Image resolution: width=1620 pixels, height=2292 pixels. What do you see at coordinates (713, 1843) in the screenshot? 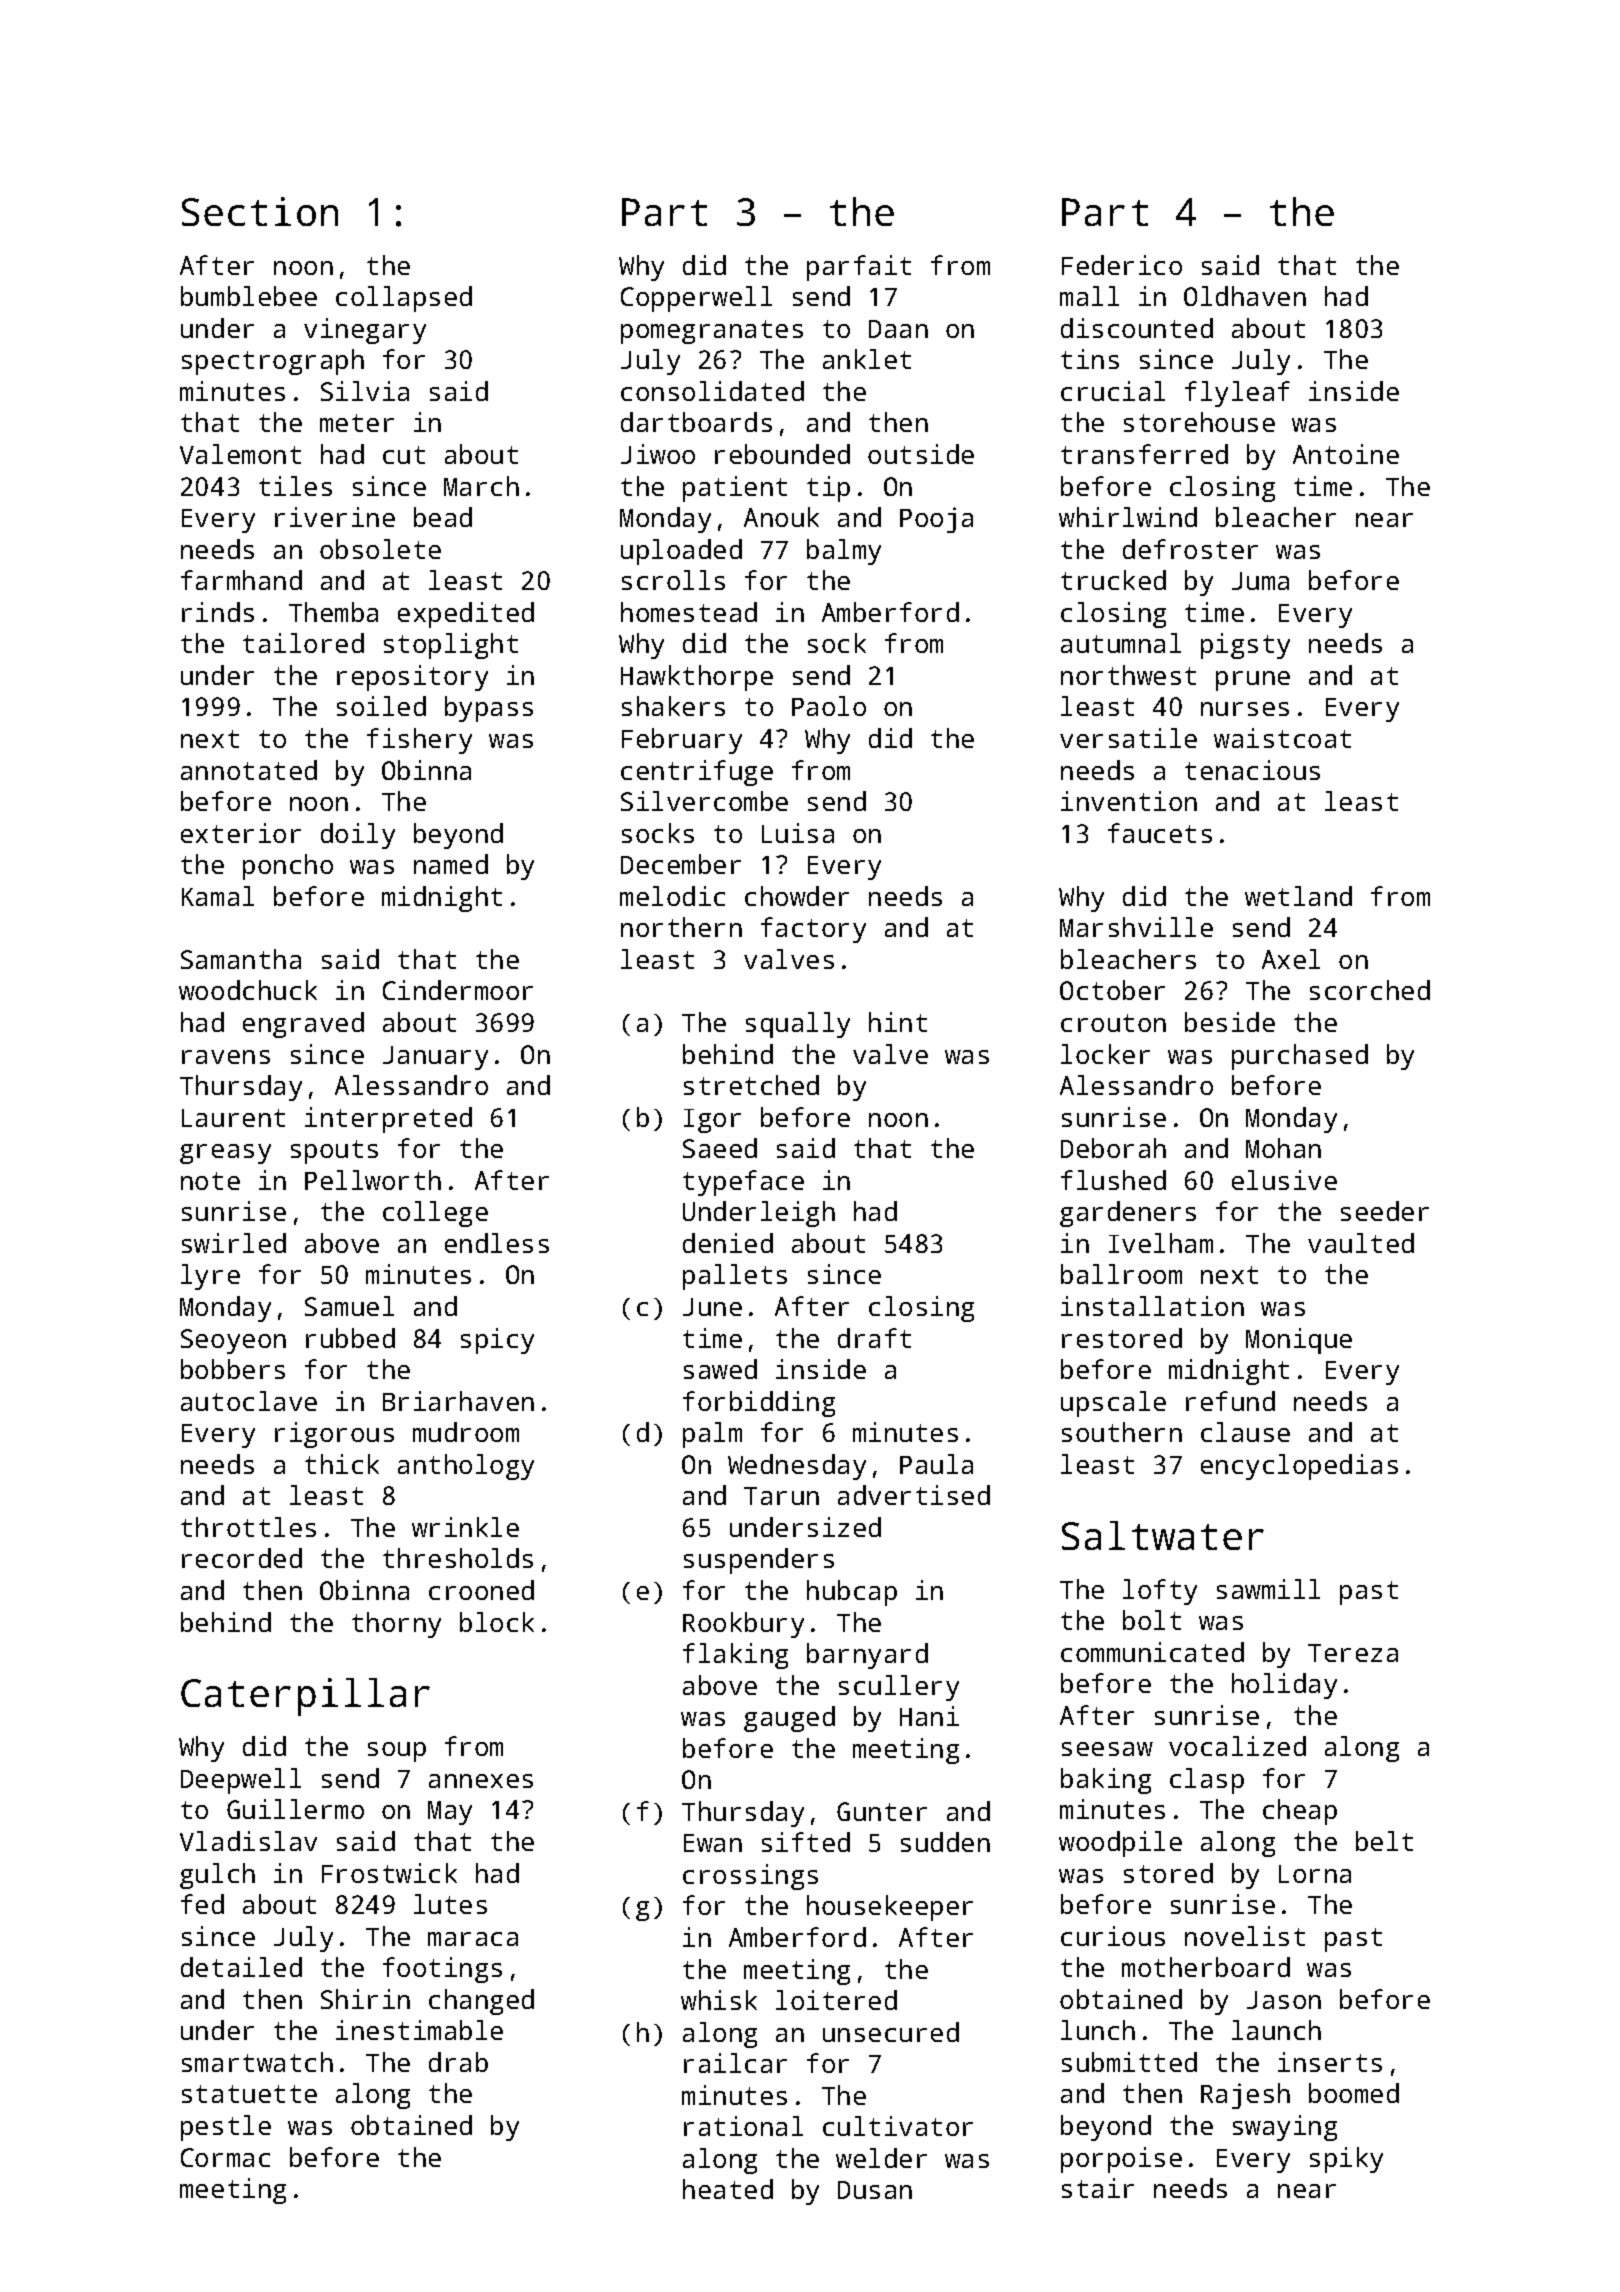
I see `Ewan` at bounding box center [713, 1843].
